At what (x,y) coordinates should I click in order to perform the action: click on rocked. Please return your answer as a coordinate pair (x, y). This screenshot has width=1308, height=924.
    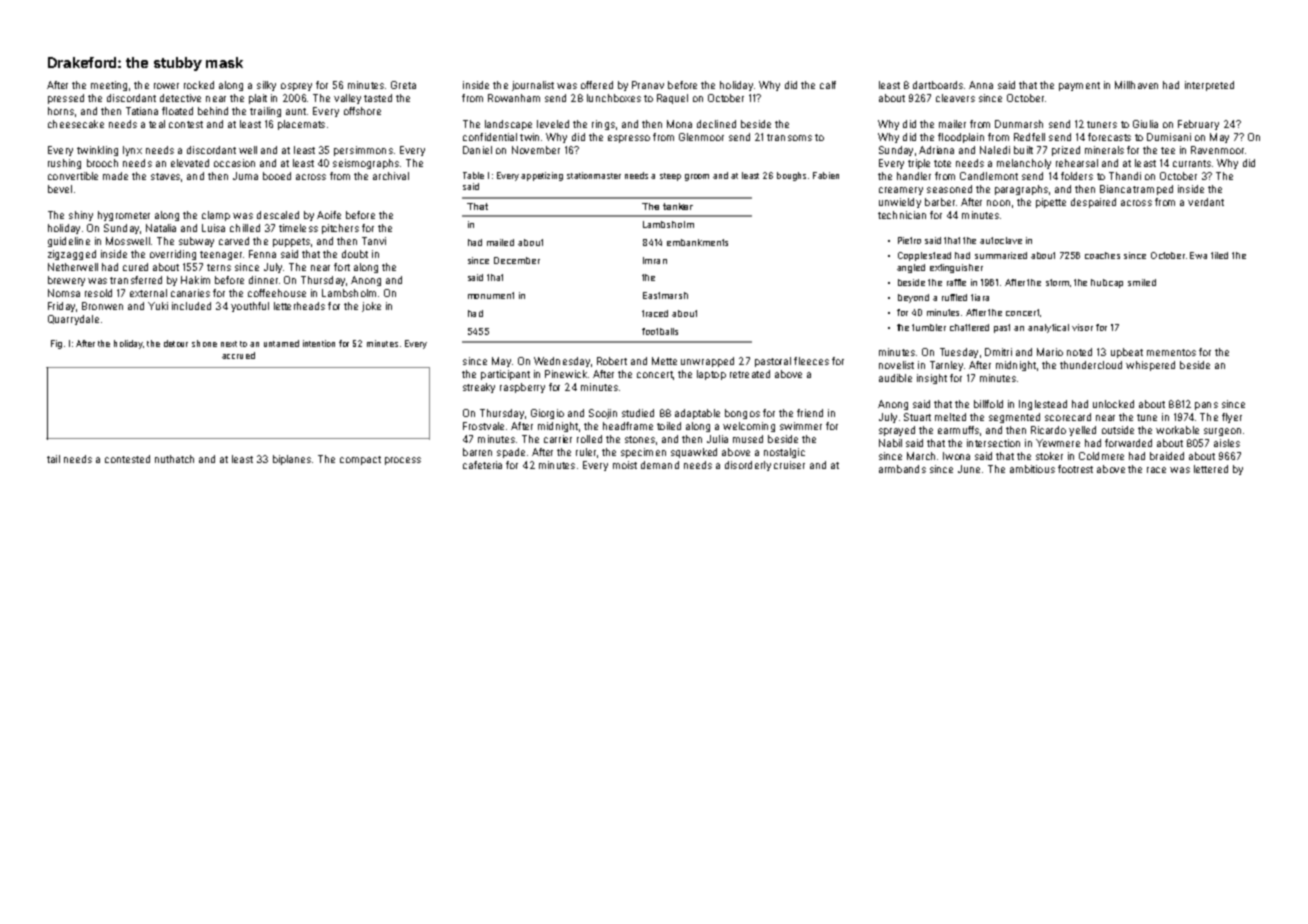
    Looking at the image, I should click on (199, 85).
